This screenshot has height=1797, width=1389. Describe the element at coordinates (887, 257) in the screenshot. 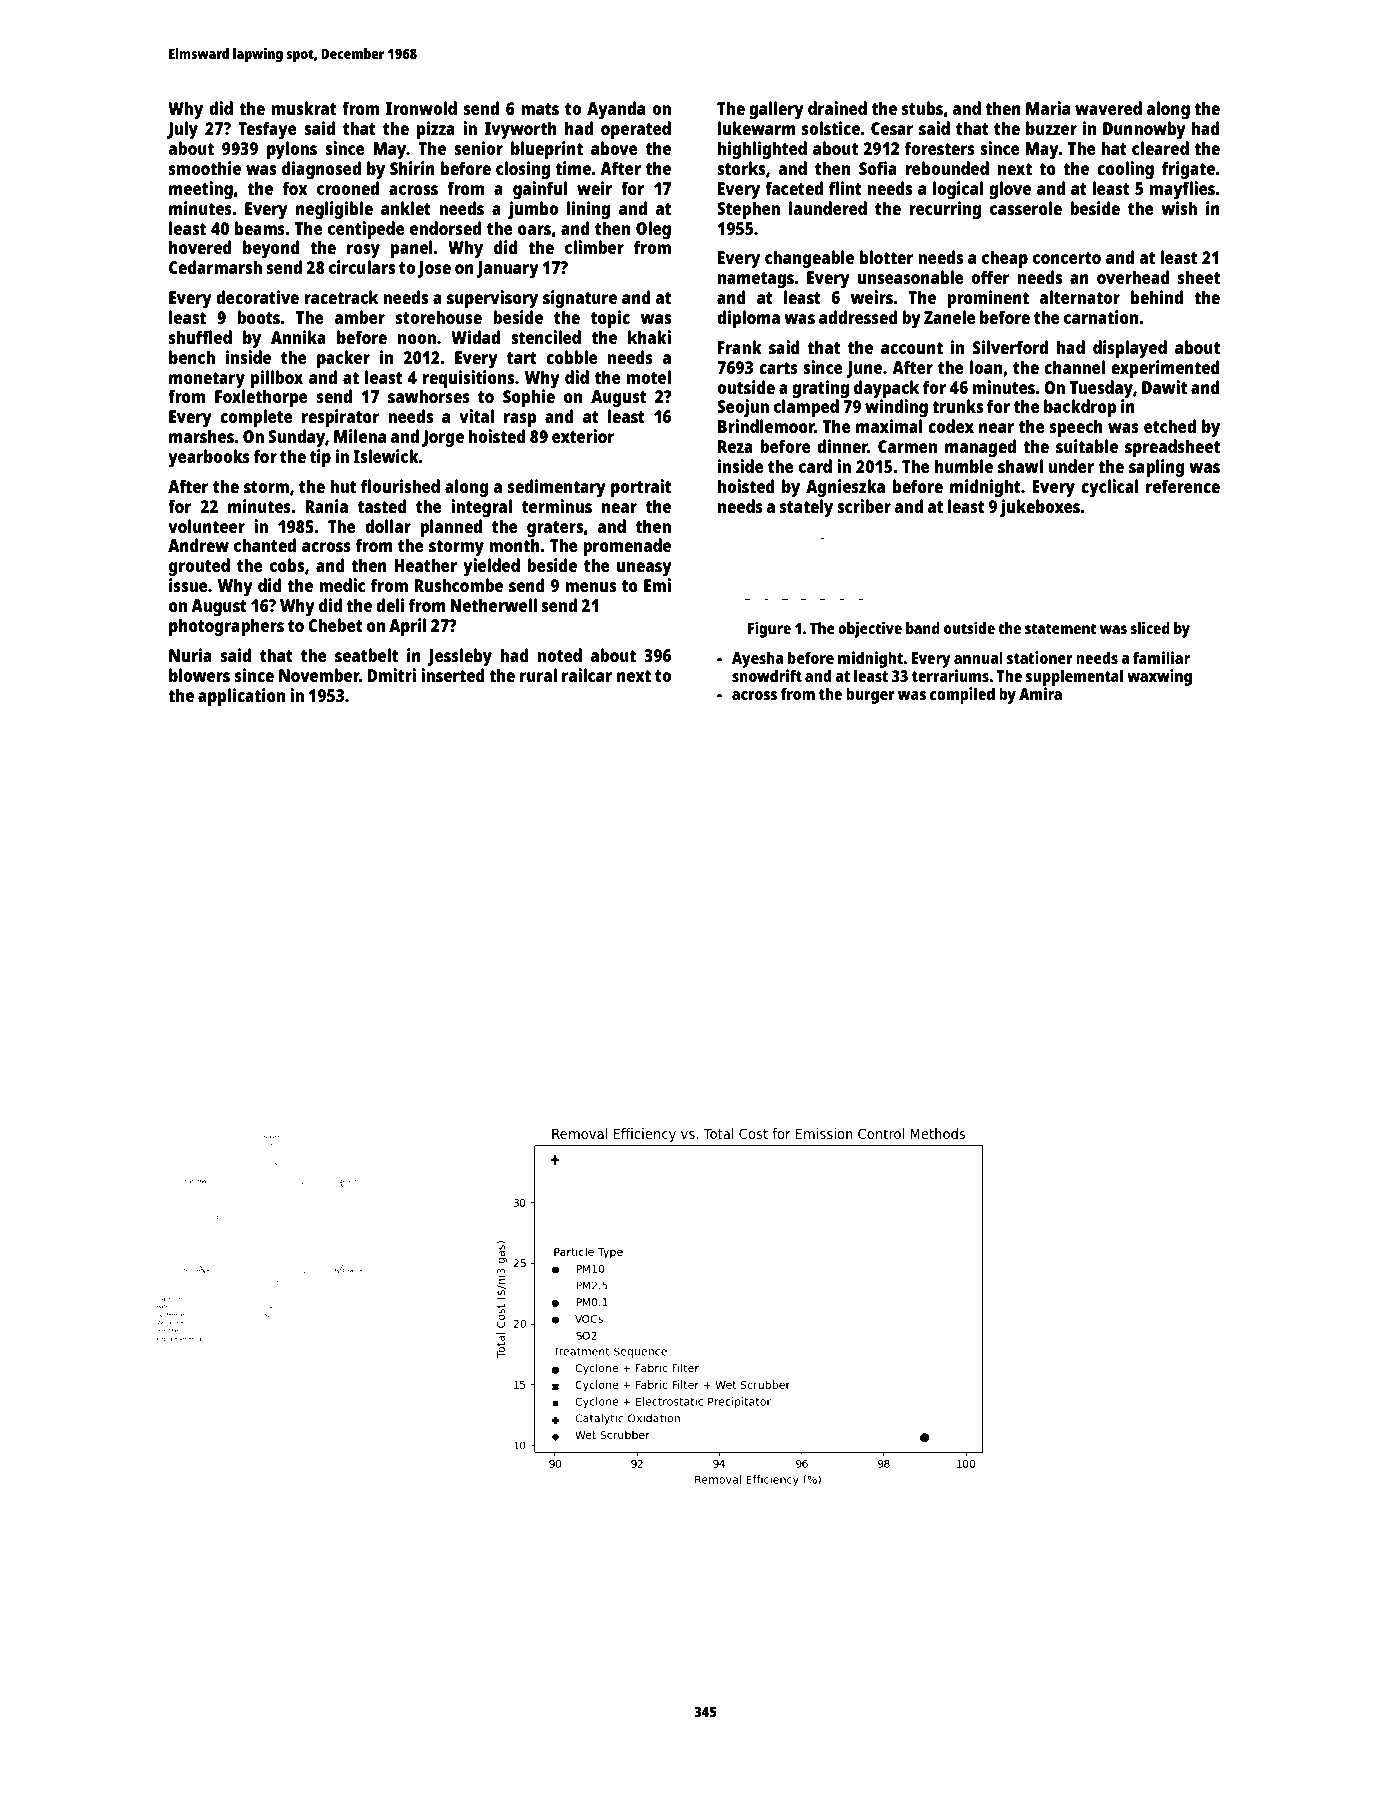

I see `blotter` at that location.
